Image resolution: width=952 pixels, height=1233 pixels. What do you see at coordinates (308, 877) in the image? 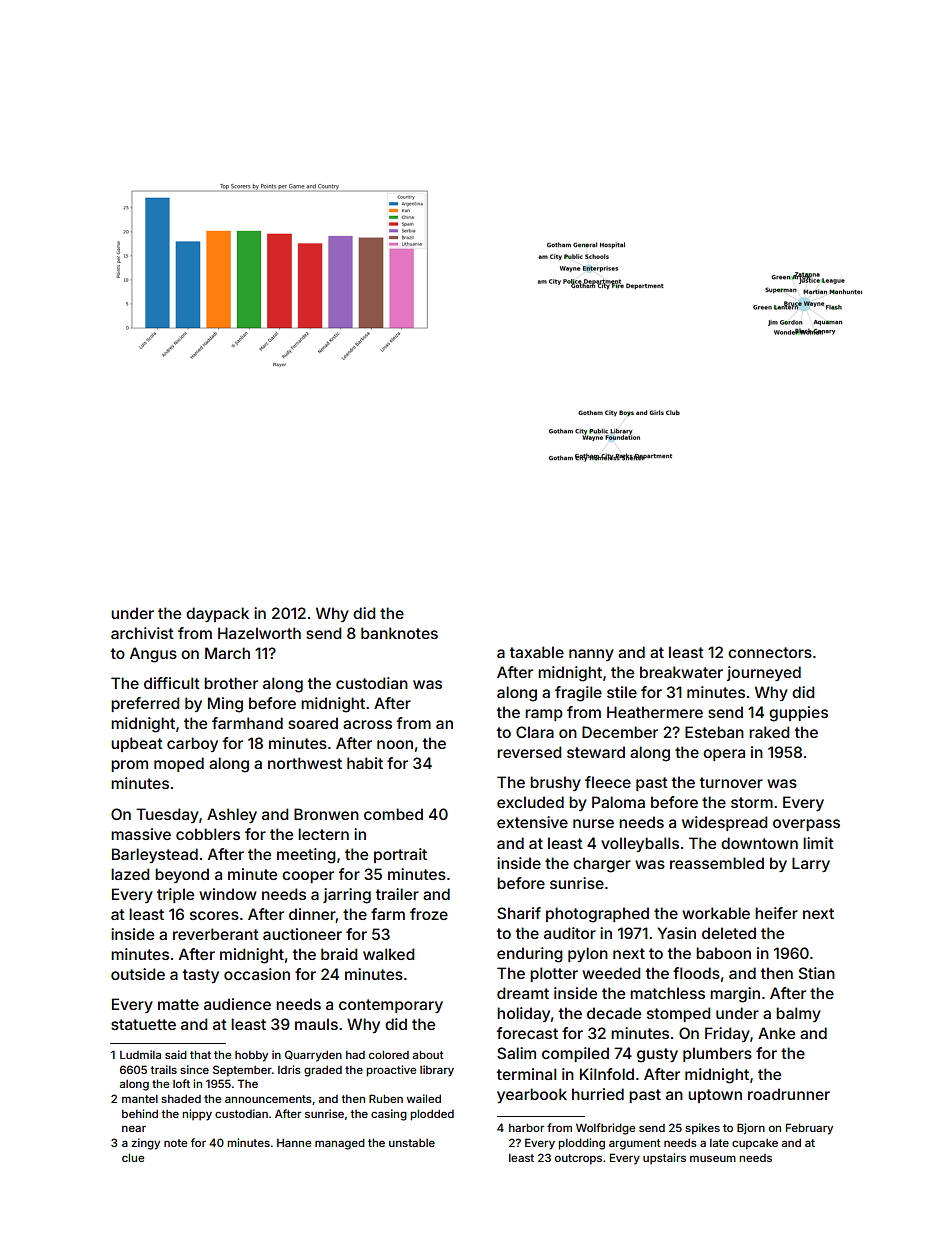
I see `cooper` at bounding box center [308, 877].
